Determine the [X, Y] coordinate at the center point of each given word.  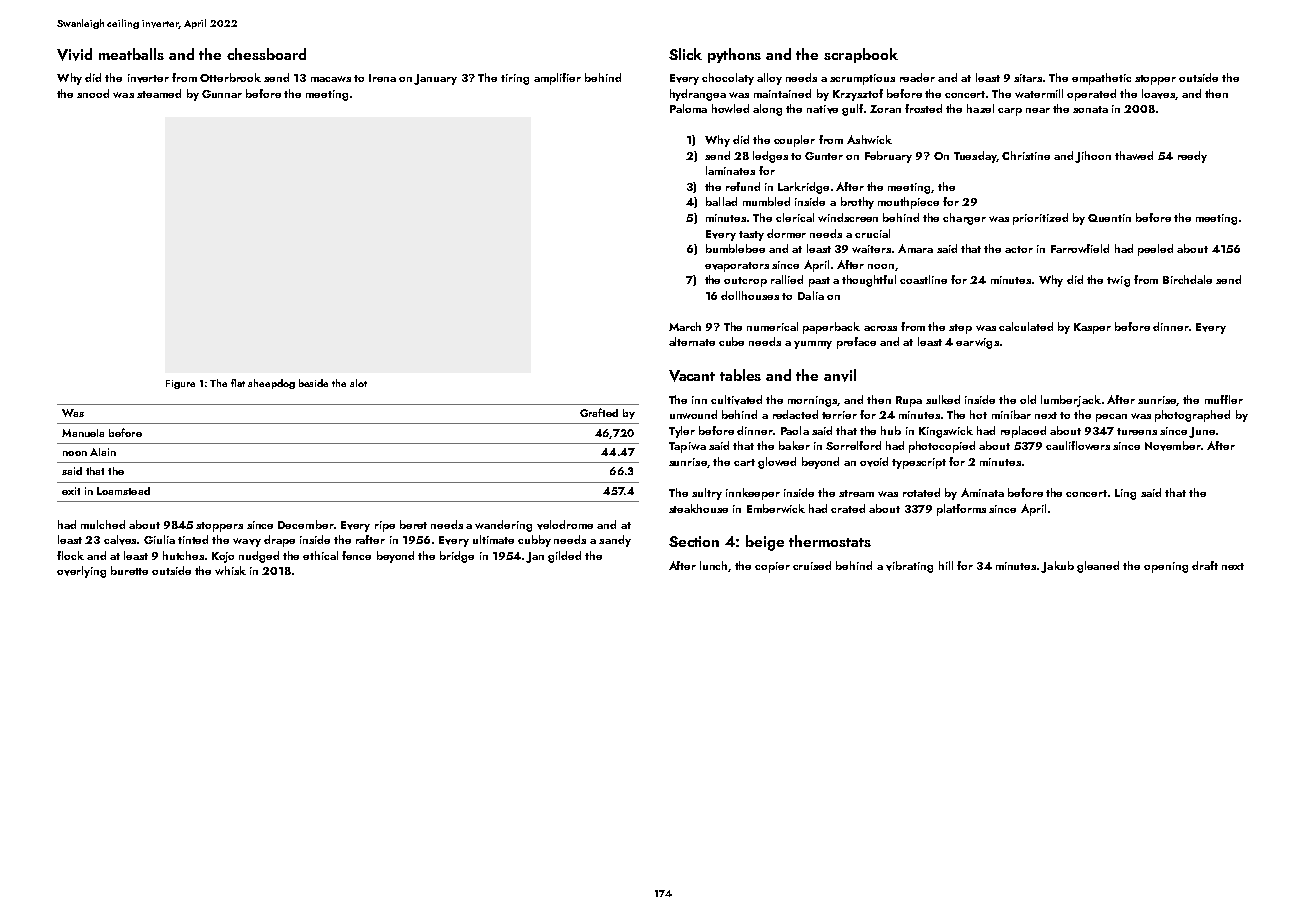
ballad [721, 201]
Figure [180, 384]
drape [279, 541]
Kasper [1092, 328]
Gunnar [222, 94]
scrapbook [861, 55]
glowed [777, 463]
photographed [1192, 416]
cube [731, 341]
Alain [103, 452]
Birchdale [1187, 279]
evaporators [737, 267]
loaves [1158, 94]
